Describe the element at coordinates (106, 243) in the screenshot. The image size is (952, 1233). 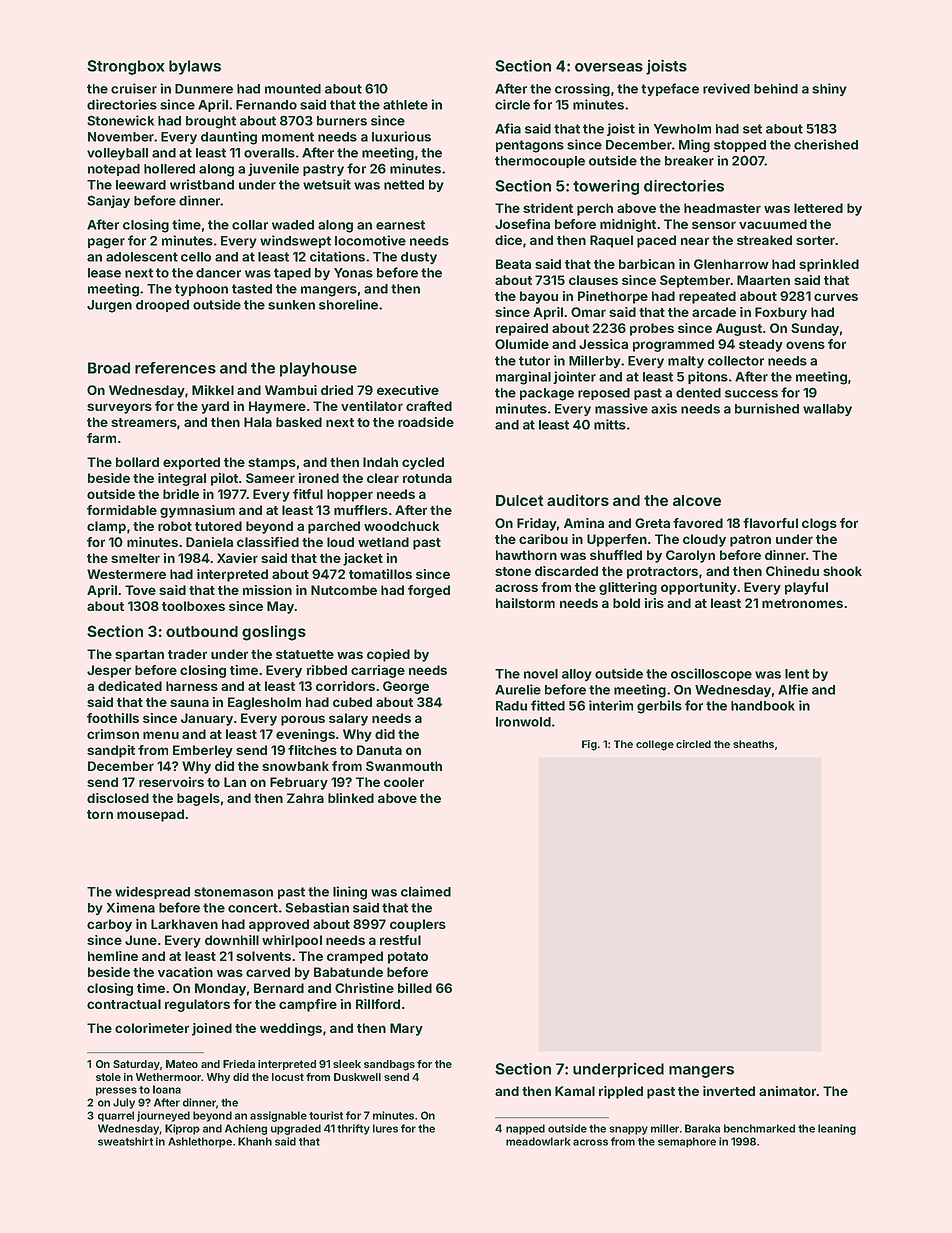
I see `pager` at that location.
